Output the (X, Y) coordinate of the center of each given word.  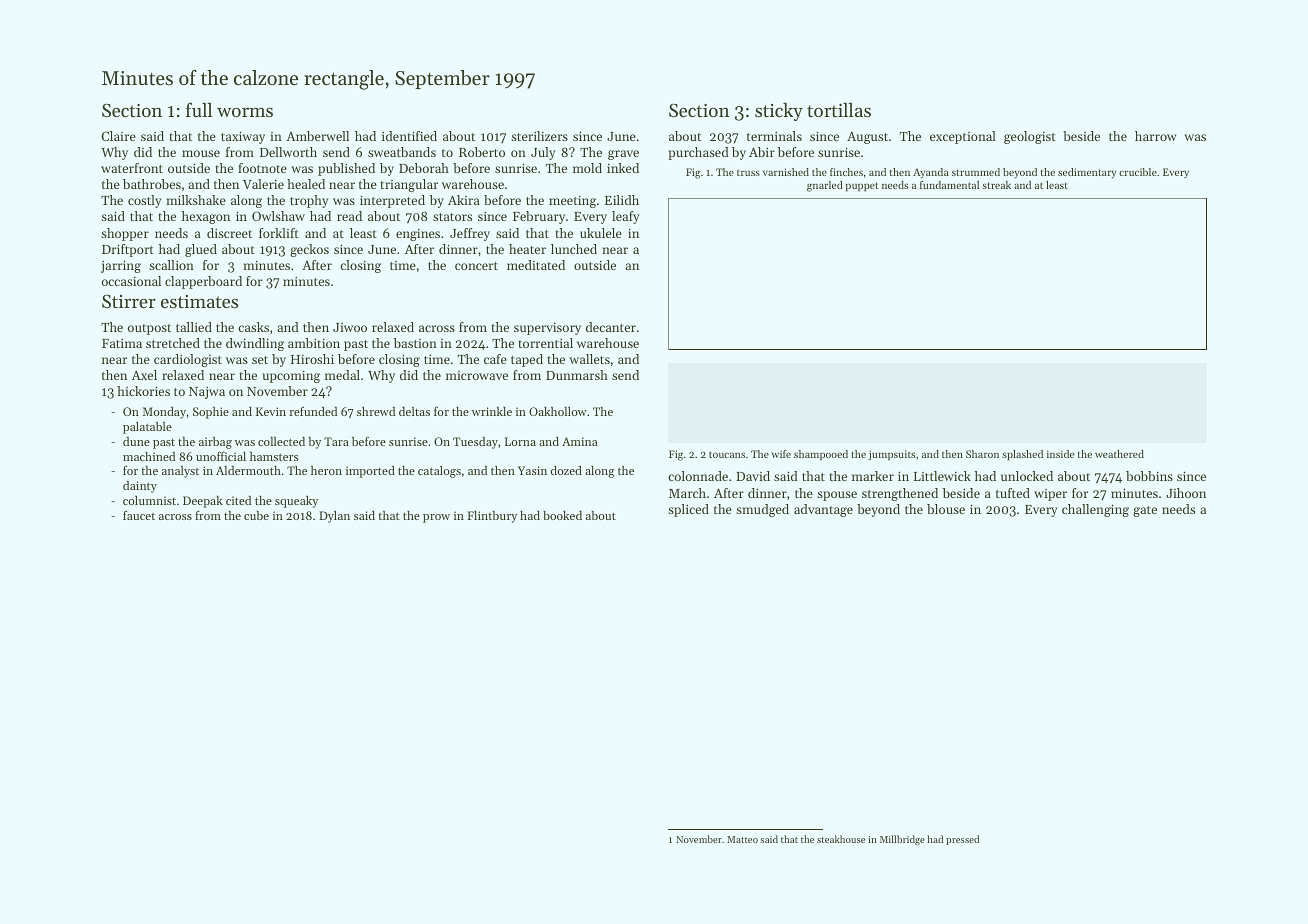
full (199, 109)
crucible (1138, 172)
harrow (1156, 136)
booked (562, 515)
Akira (464, 200)
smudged (762, 510)
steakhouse (841, 839)
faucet (139, 515)
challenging (1095, 510)
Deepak (203, 502)
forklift (279, 233)
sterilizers (539, 136)
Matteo (742, 839)
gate (1145, 511)
